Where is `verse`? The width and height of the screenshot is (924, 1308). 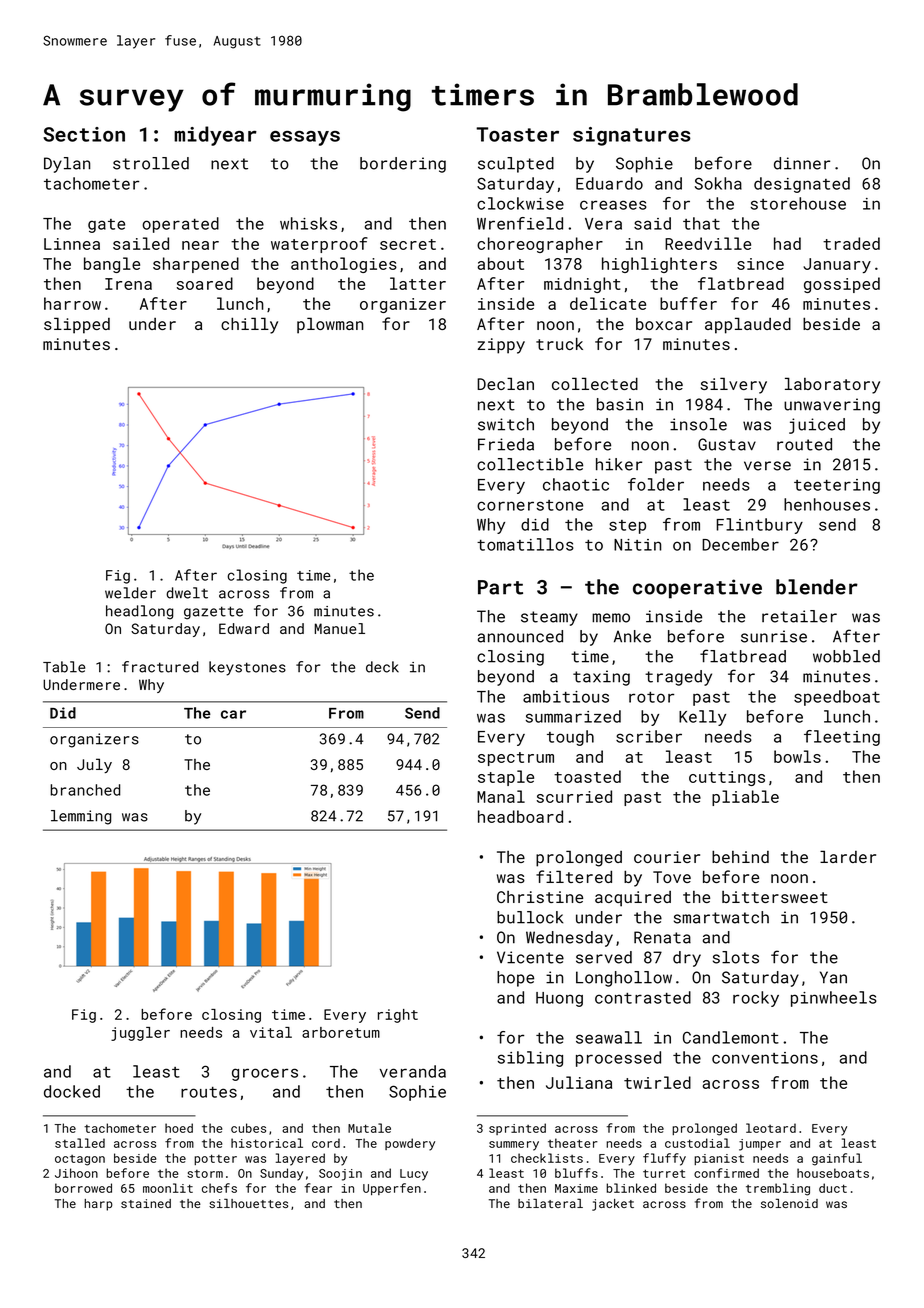 verse is located at coordinates (767, 466).
